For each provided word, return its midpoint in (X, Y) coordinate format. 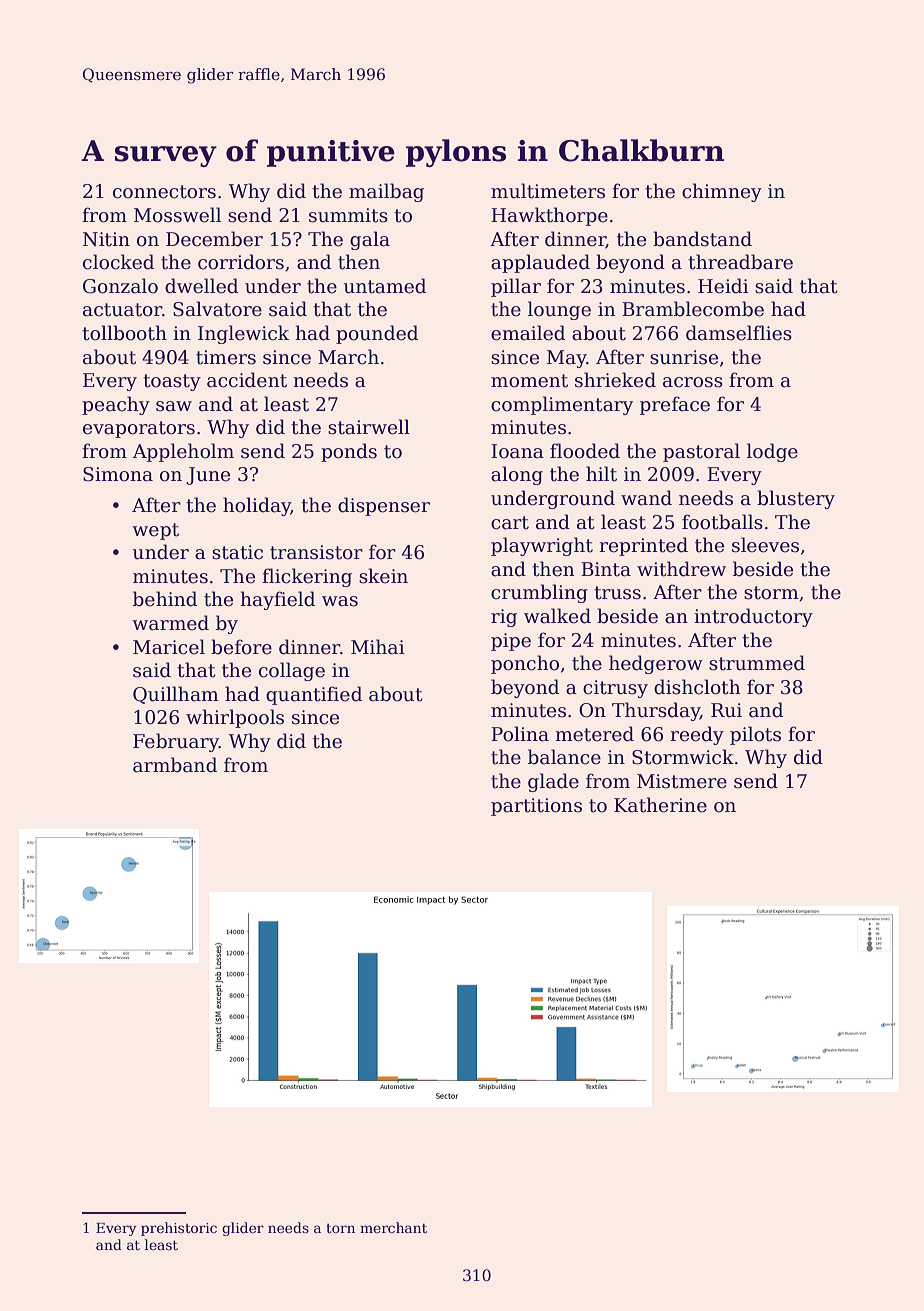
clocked (118, 262)
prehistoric (179, 1229)
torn (340, 1228)
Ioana (517, 451)
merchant (393, 1227)
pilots (755, 735)
